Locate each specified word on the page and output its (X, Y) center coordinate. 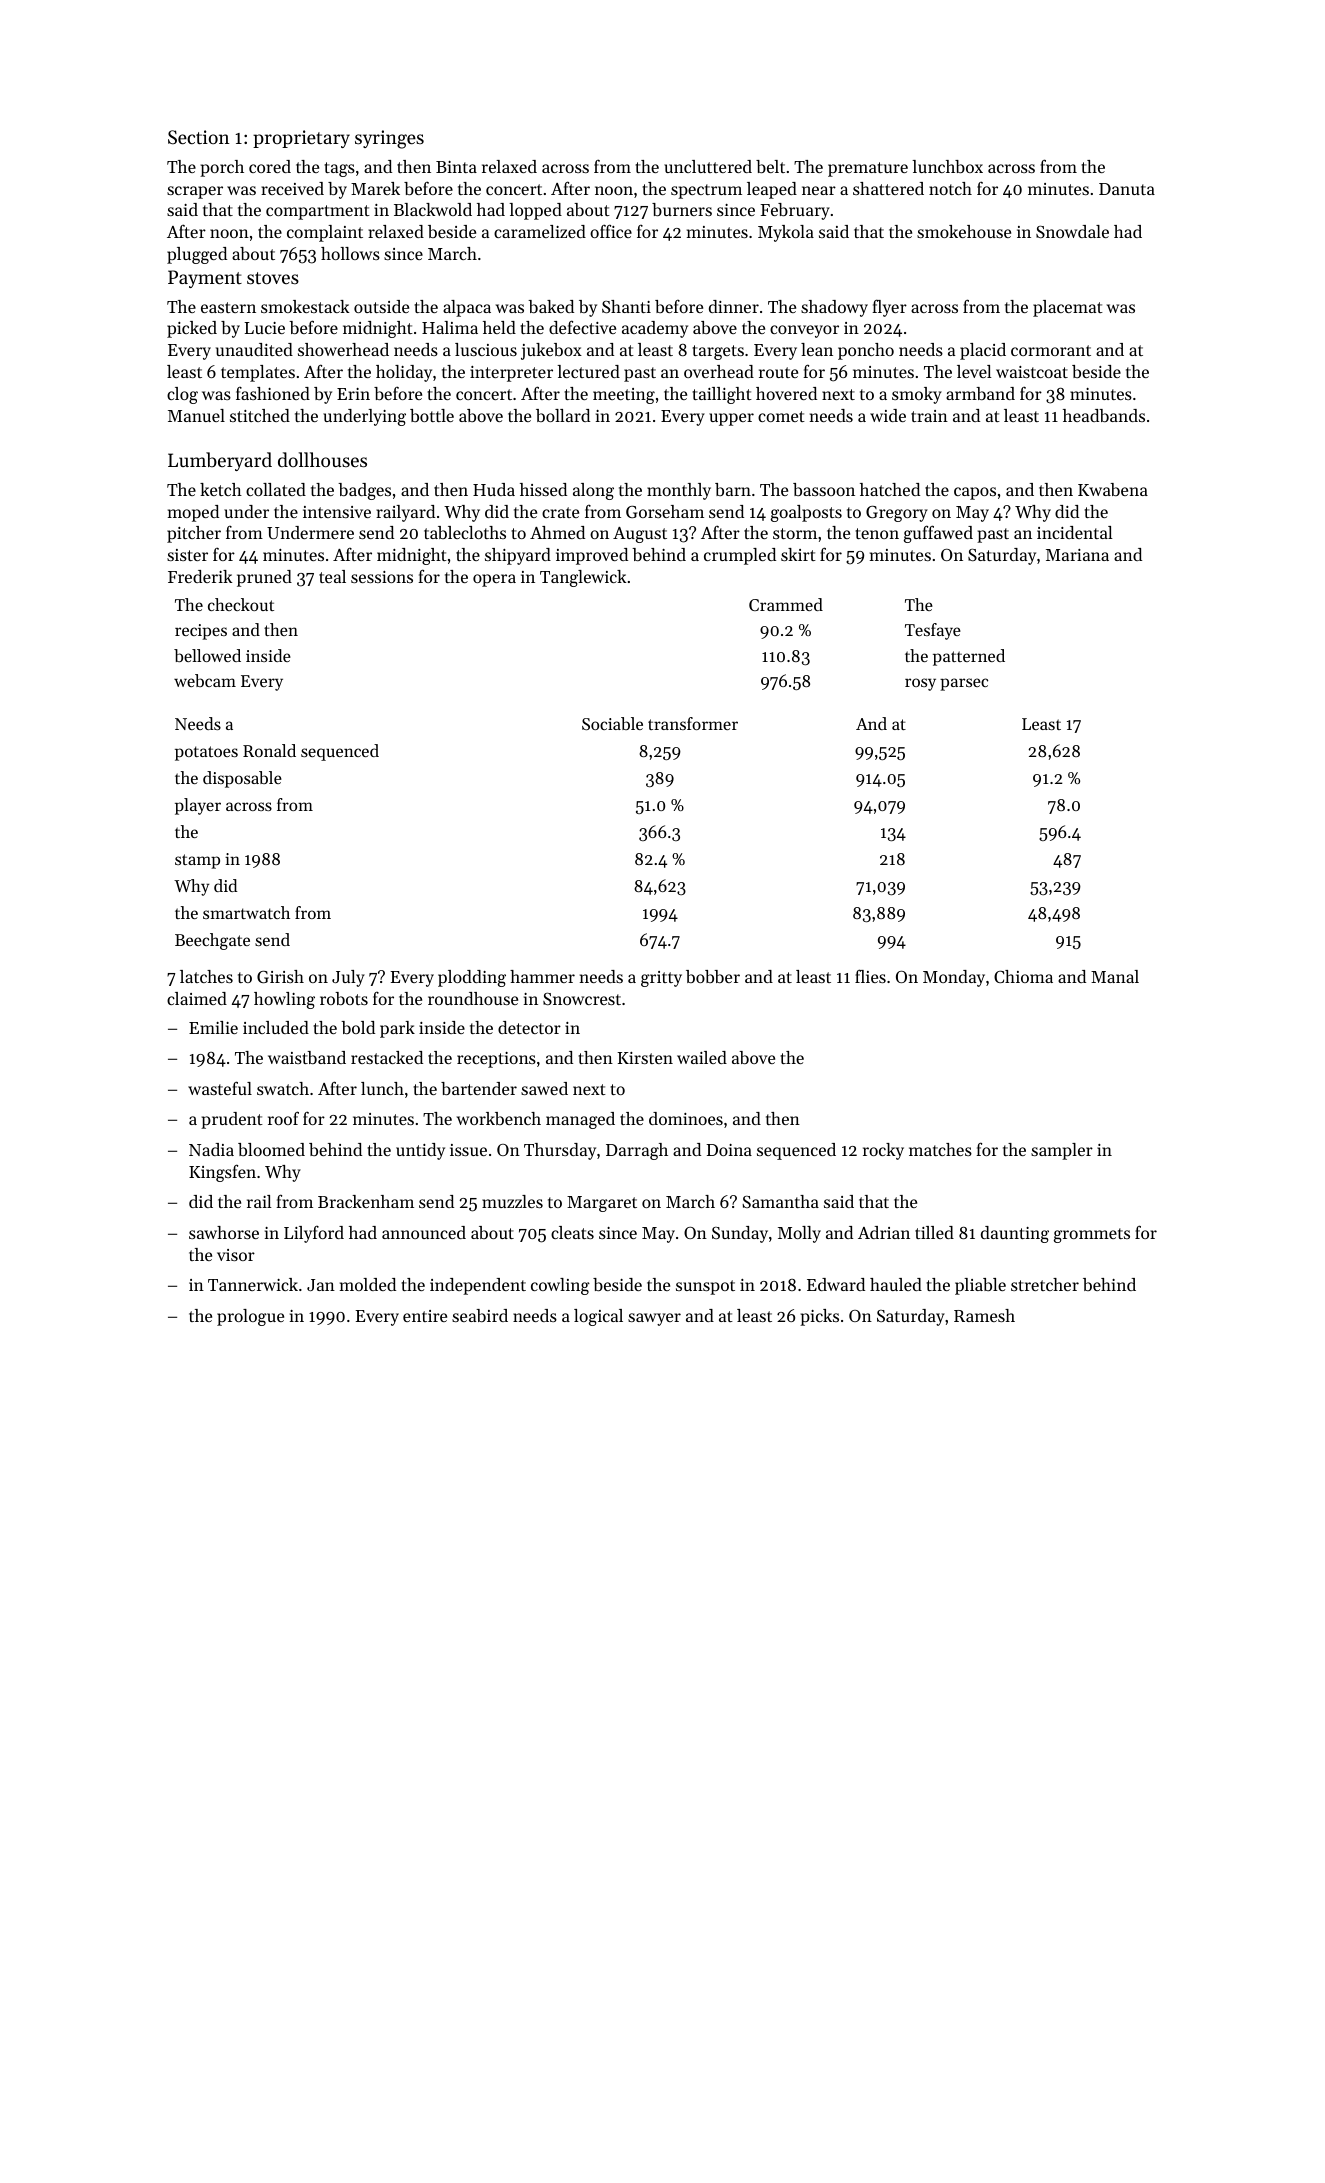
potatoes (206, 753)
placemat (1068, 308)
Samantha (780, 1201)
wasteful (220, 1088)
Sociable (612, 723)
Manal (1115, 976)
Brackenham (366, 1201)
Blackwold (433, 209)
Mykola (786, 233)
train (929, 416)
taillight (722, 395)
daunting (1015, 1234)
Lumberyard (220, 461)
